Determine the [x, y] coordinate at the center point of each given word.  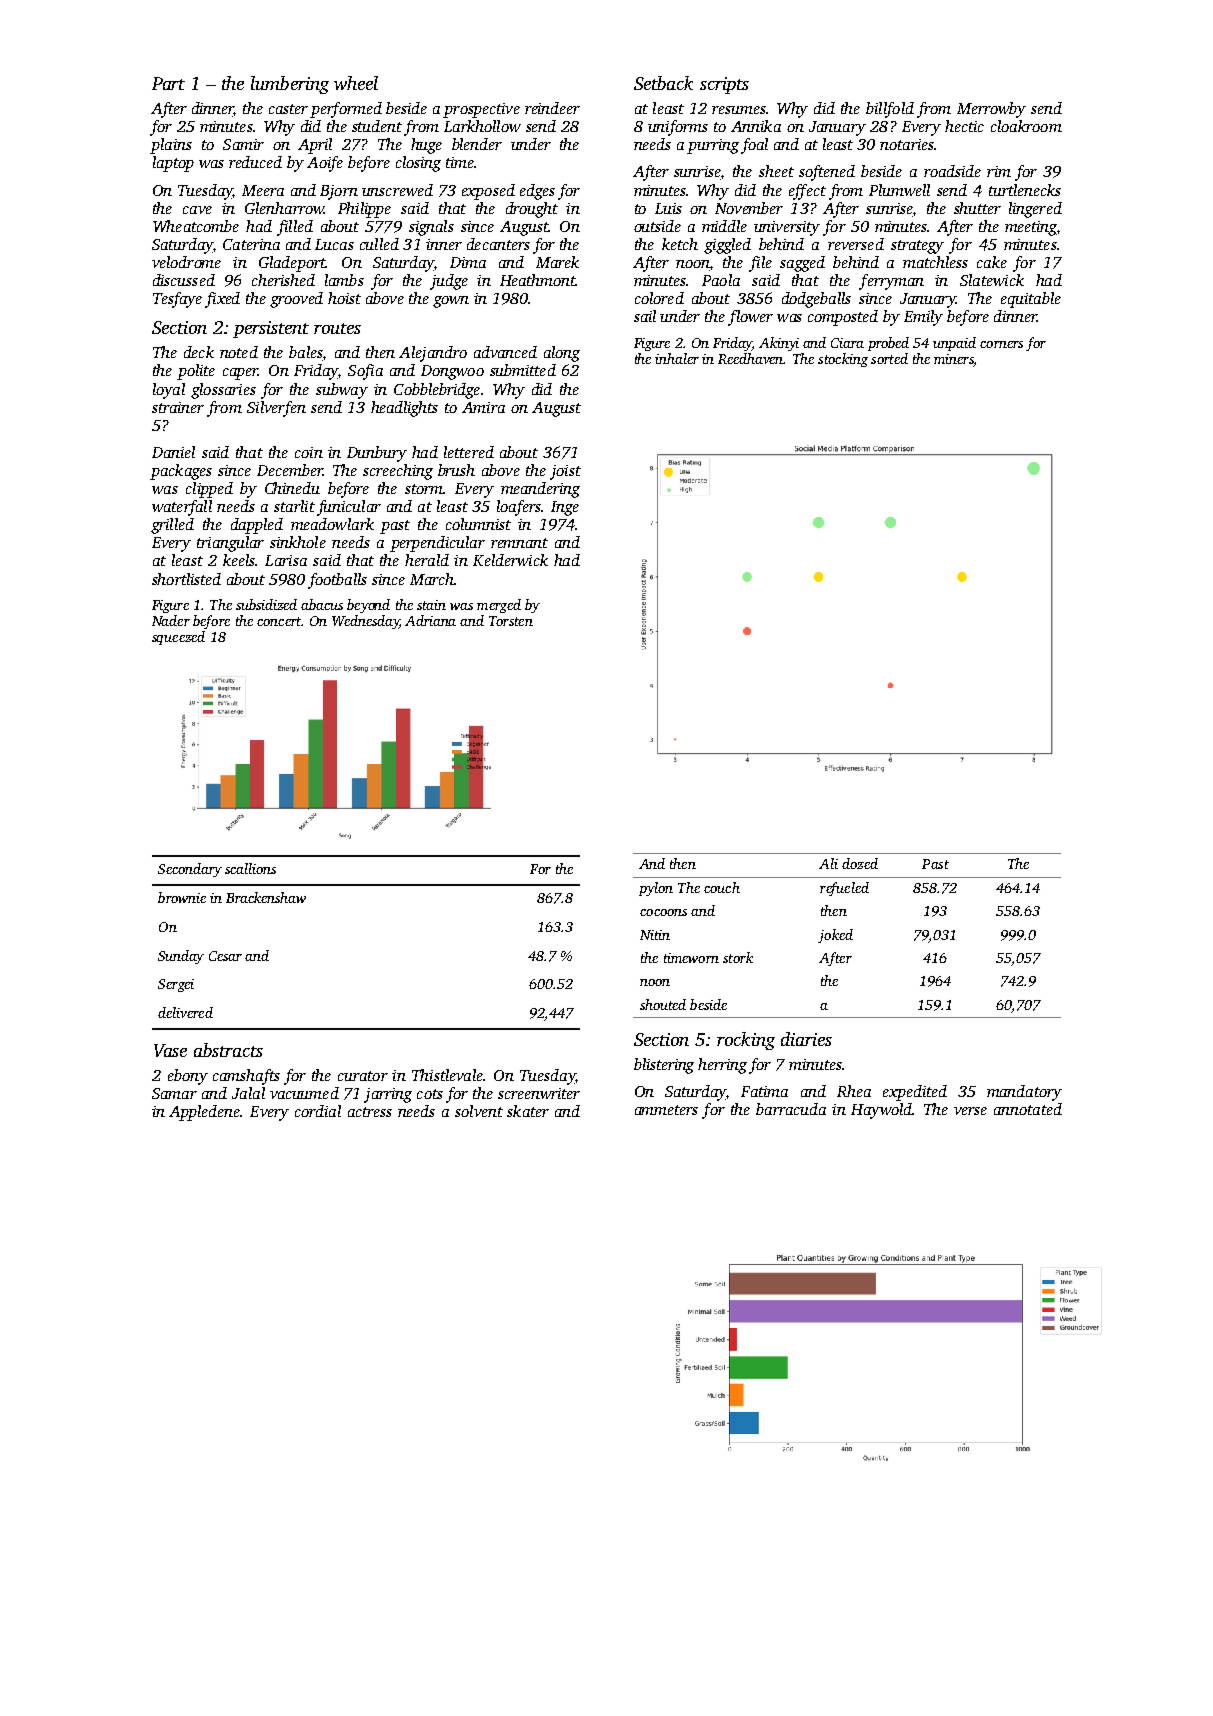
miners [954, 359]
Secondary [190, 870]
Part [168, 83]
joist [565, 472]
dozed [860, 863]
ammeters [666, 1110]
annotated [1028, 1109]
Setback [663, 83]
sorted [889, 358]
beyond [368, 606]
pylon [656, 889]
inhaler [677, 358]
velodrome [186, 262]
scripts [724, 85]
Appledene [204, 1113]
